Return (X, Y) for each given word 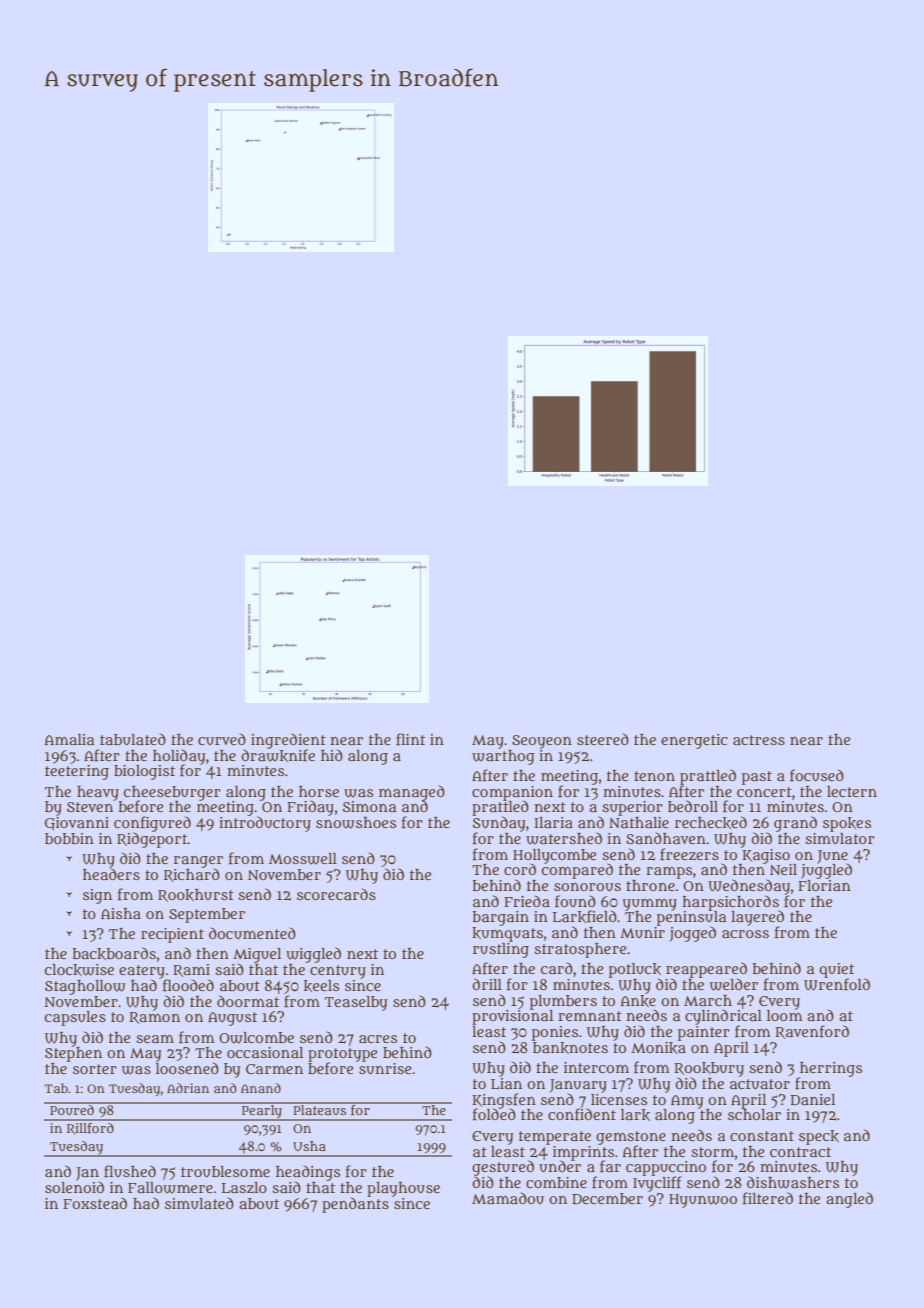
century (338, 972)
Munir (642, 932)
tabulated (133, 739)
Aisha (121, 913)
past (757, 778)
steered (603, 739)
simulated (199, 1203)
